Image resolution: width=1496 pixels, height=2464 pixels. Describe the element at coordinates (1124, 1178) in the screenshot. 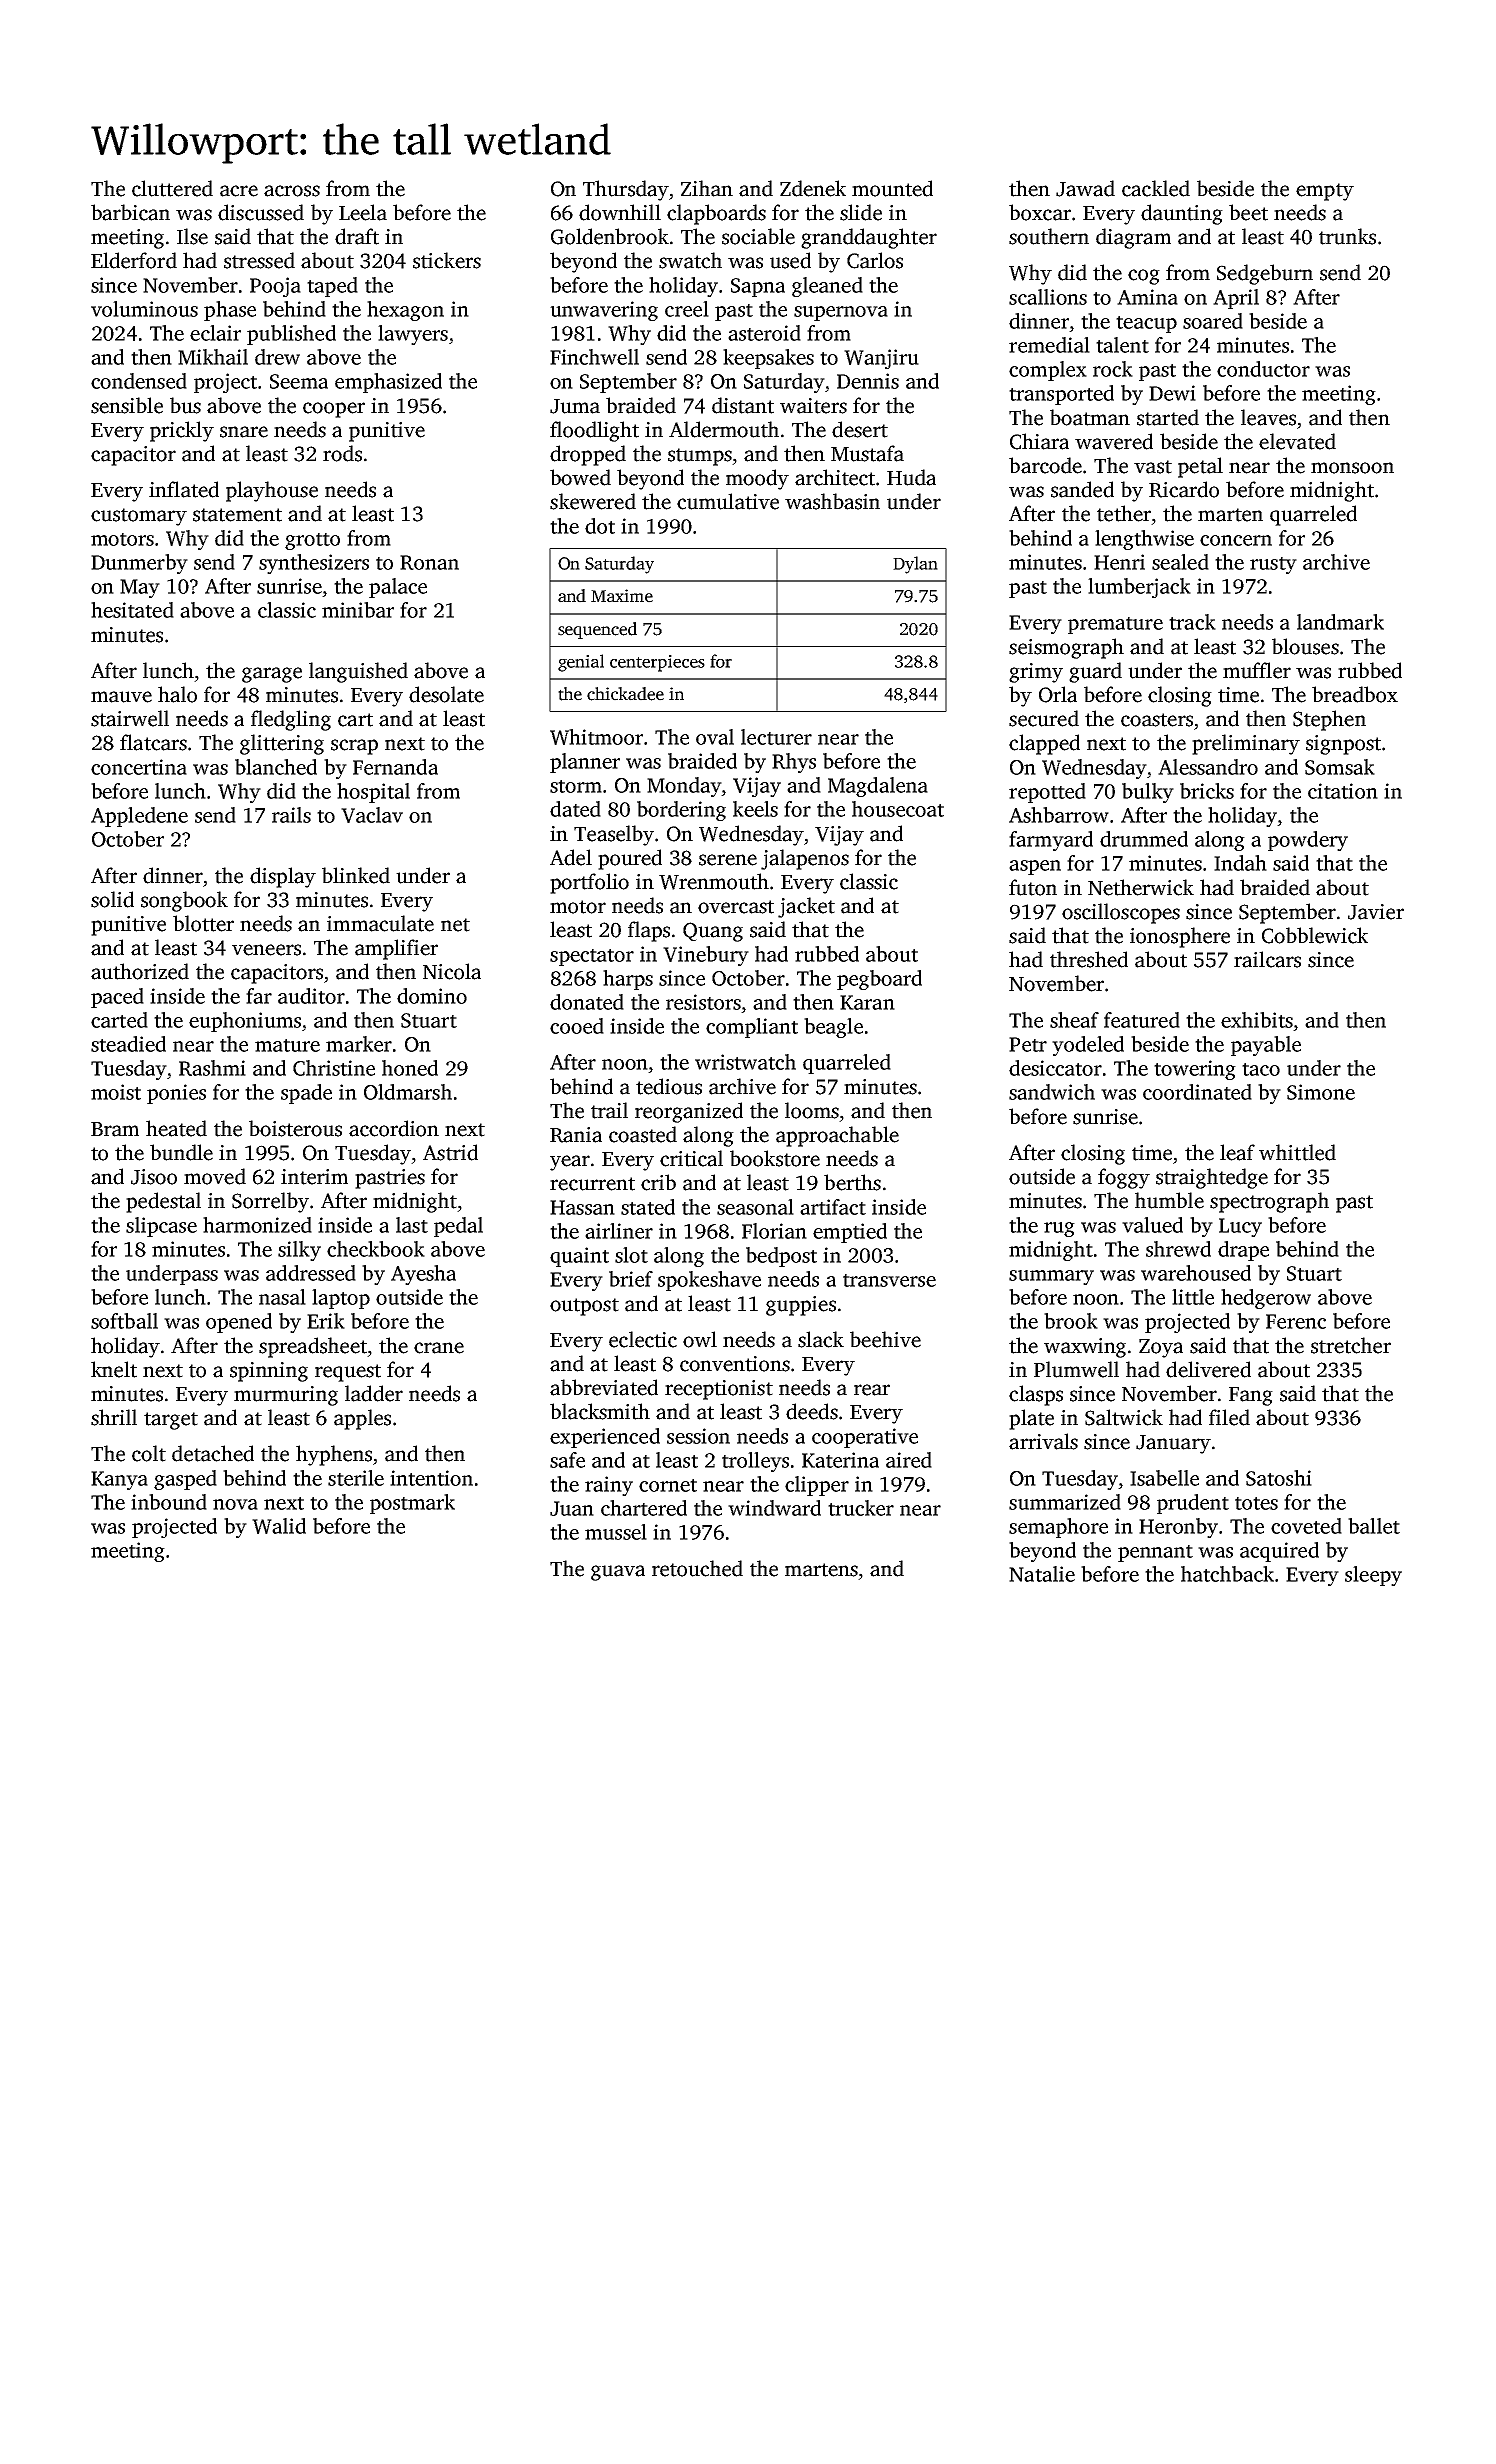

I see `foggy` at that location.
